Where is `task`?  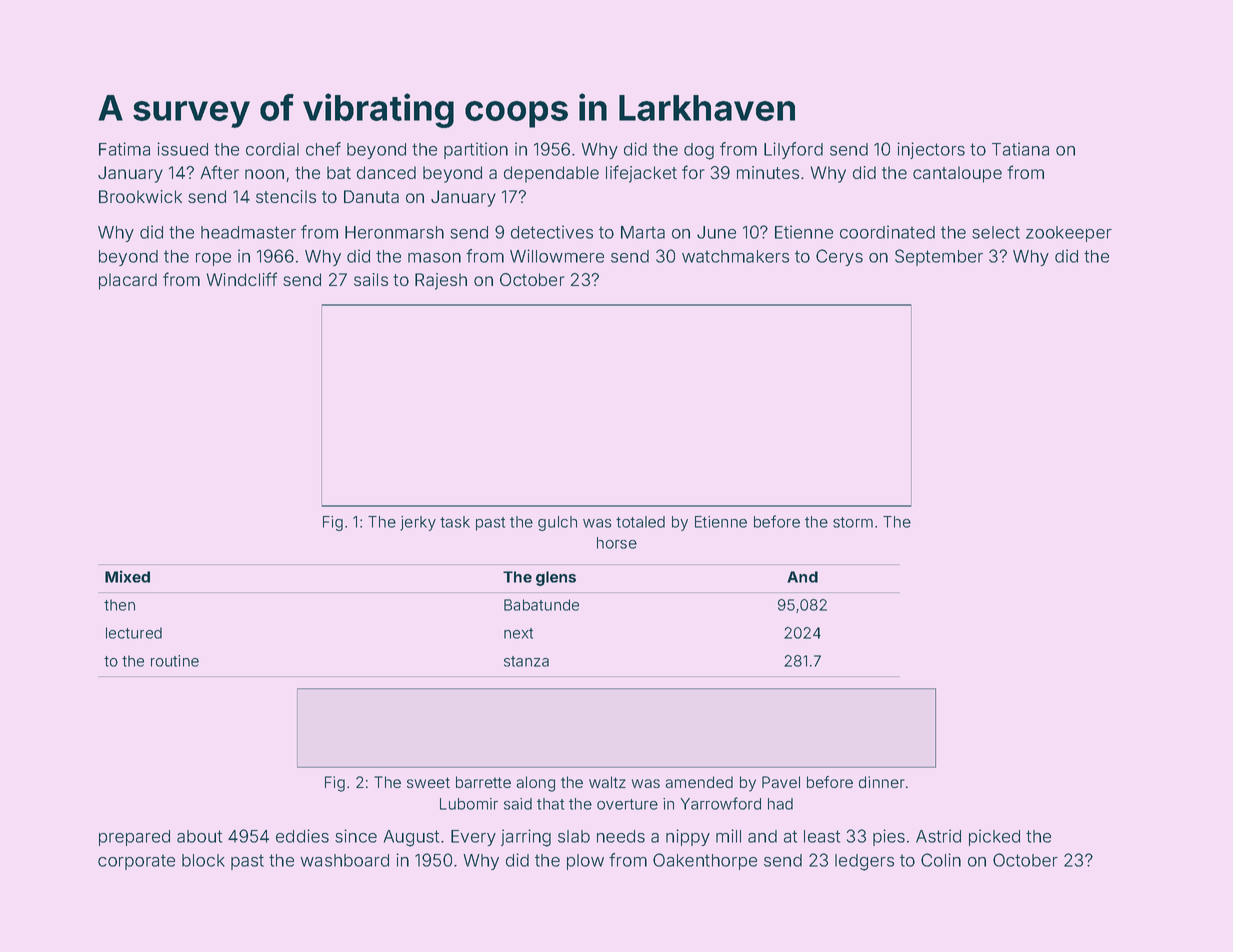 task is located at coordinates (455, 522).
